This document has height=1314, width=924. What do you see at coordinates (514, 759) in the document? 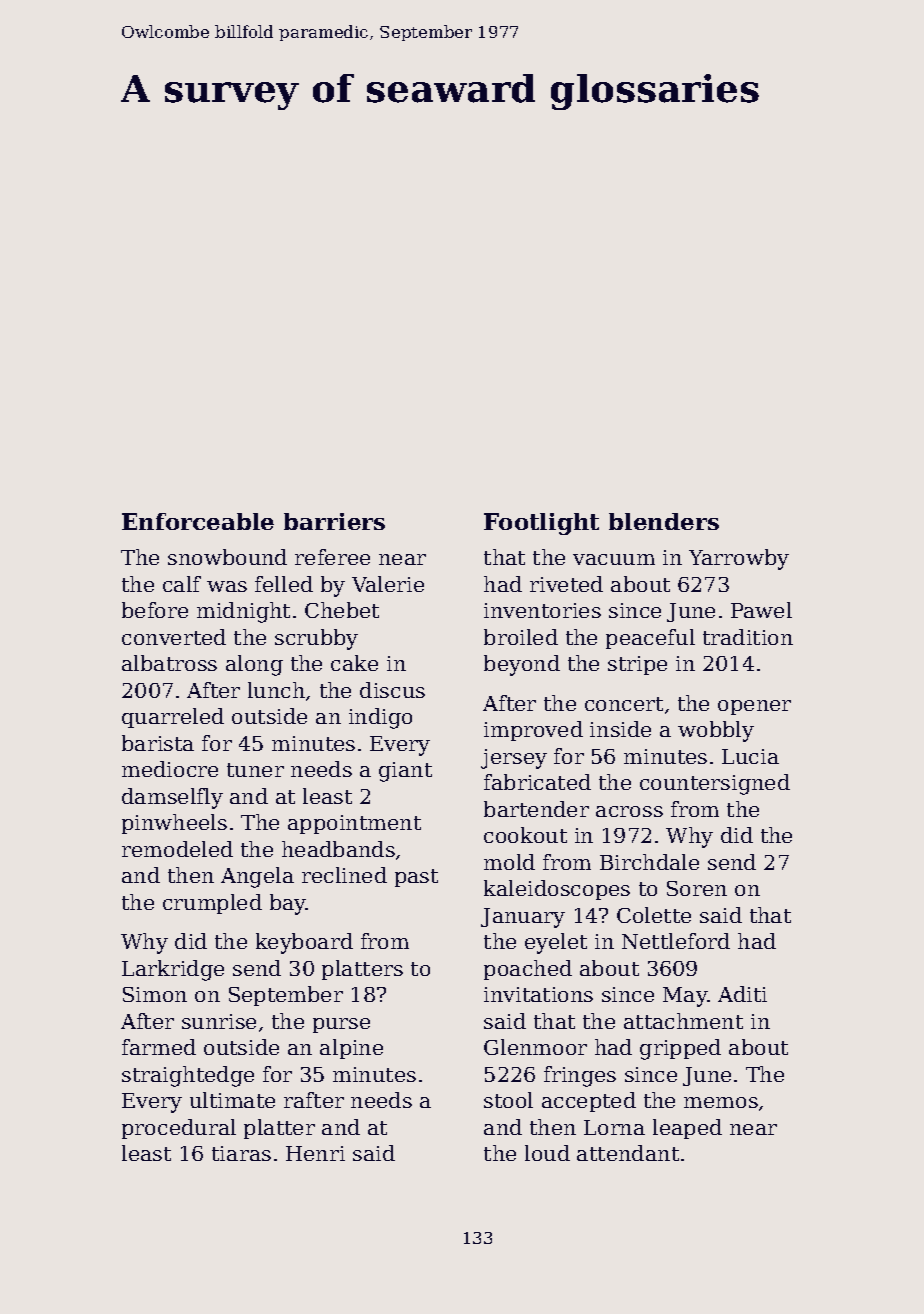
I see `jersey` at bounding box center [514, 759].
